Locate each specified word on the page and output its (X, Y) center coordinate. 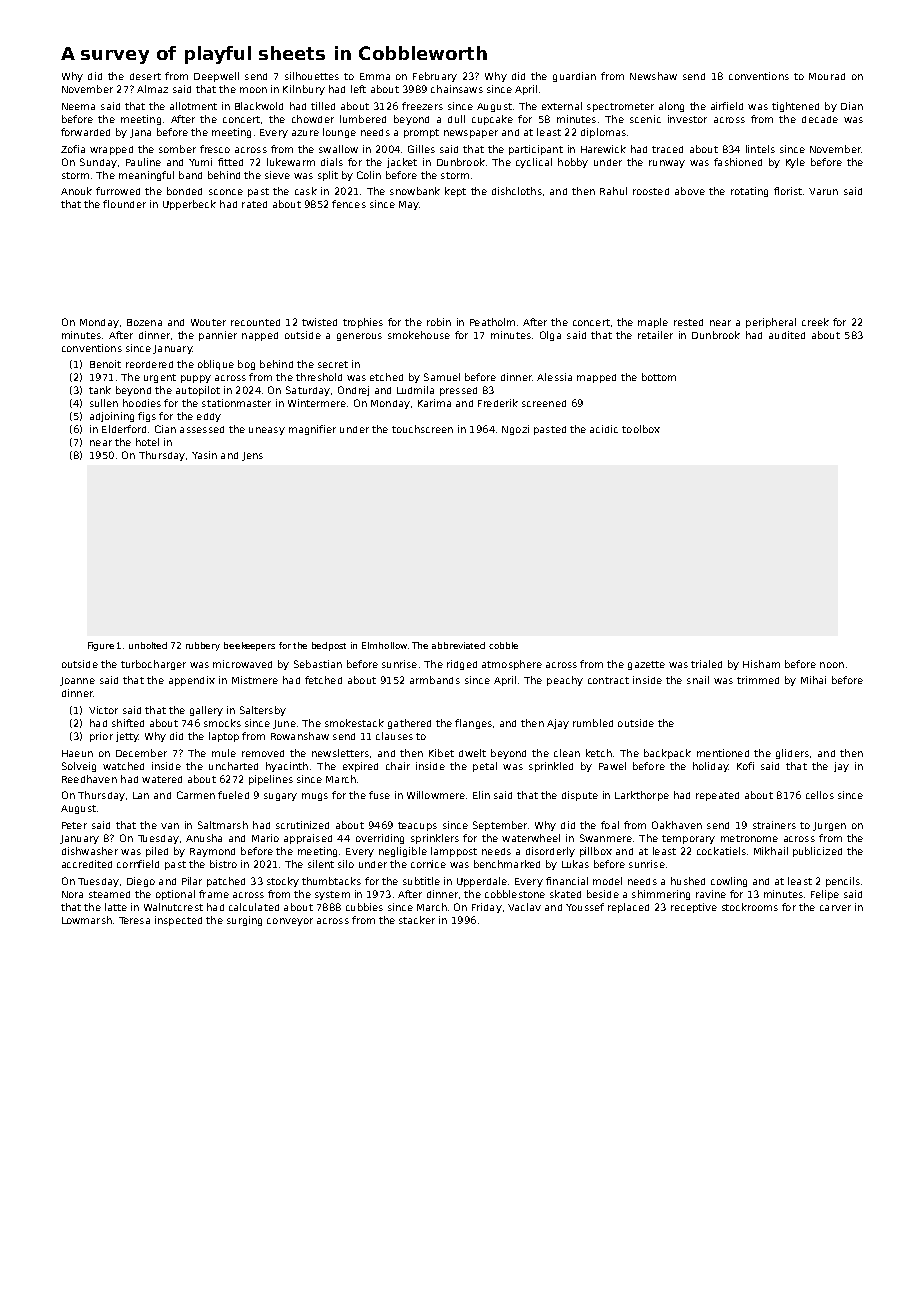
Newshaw (653, 76)
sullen (104, 403)
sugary (280, 797)
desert (145, 76)
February (435, 77)
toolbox (641, 429)
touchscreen (422, 429)
